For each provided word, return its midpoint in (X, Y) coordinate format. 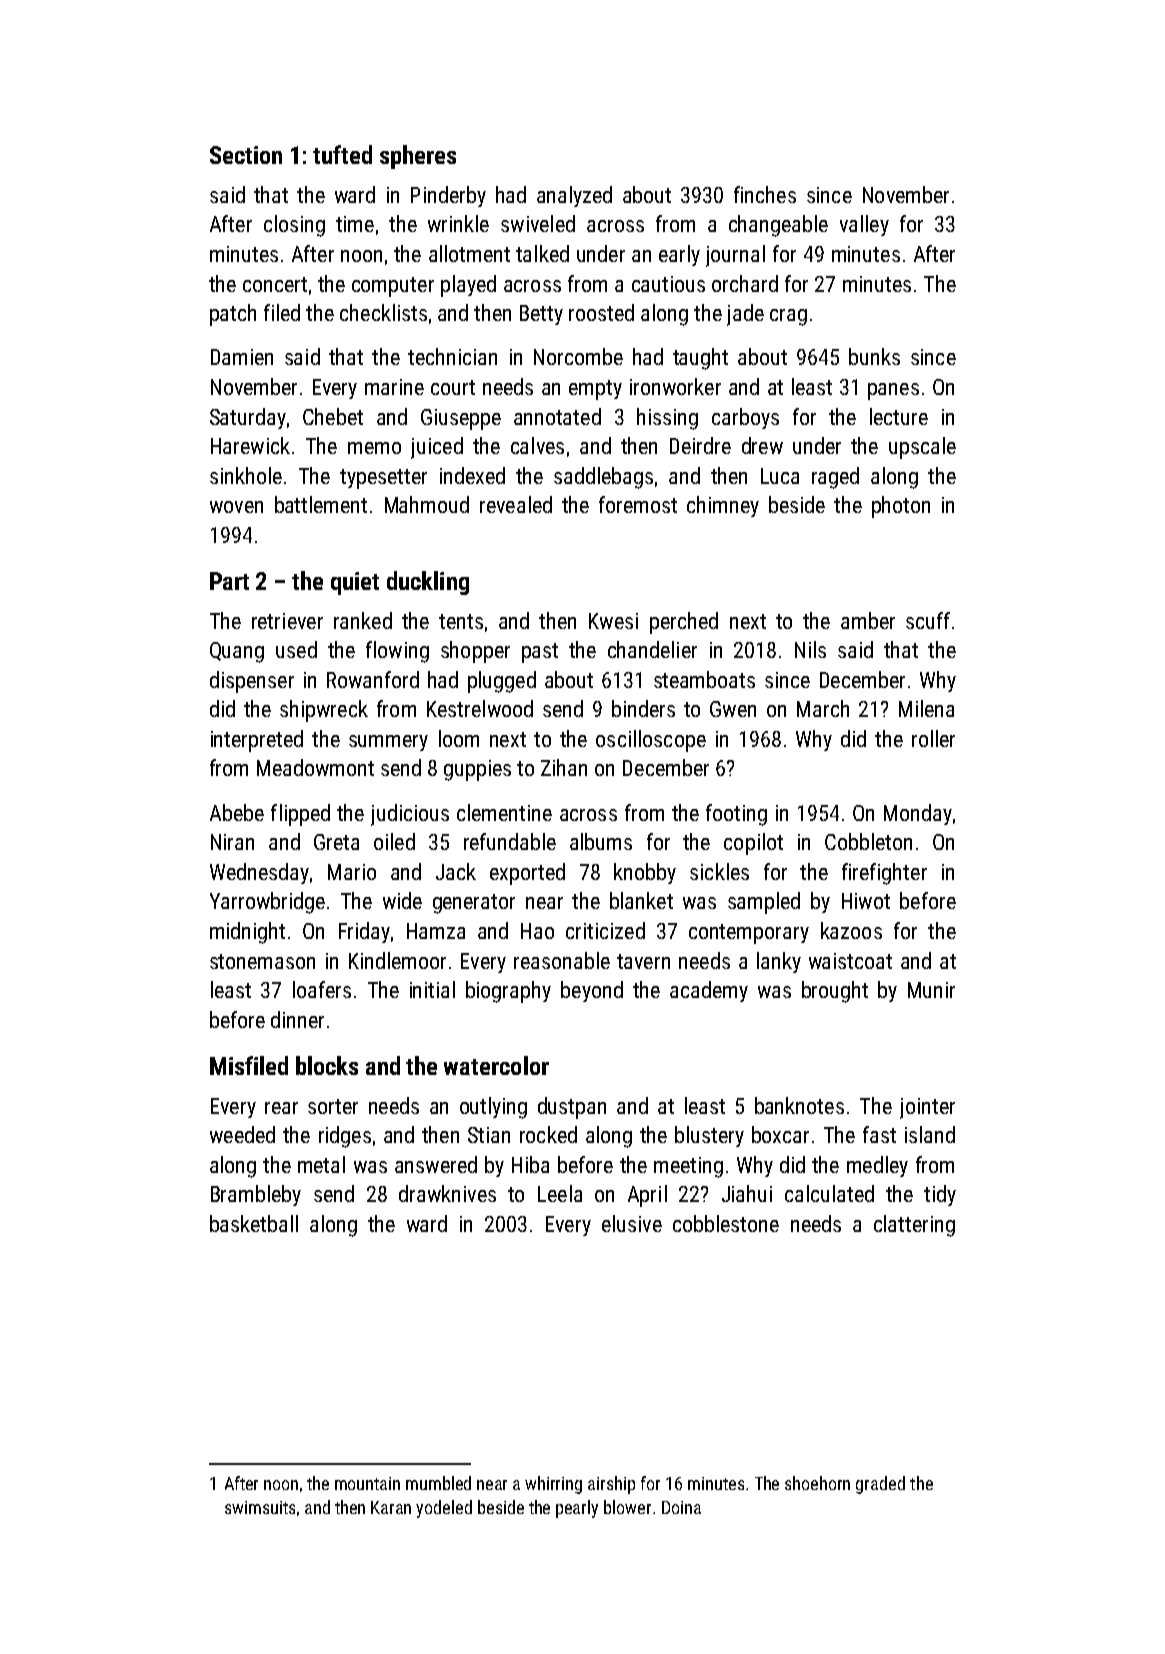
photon (901, 507)
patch (233, 315)
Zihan (564, 767)
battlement (321, 504)
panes (893, 391)
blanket (641, 900)
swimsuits (260, 1507)
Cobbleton (868, 841)
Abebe (237, 812)
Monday (918, 814)
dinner (297, 1019)
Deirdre (700, 445)
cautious (668, 284)
